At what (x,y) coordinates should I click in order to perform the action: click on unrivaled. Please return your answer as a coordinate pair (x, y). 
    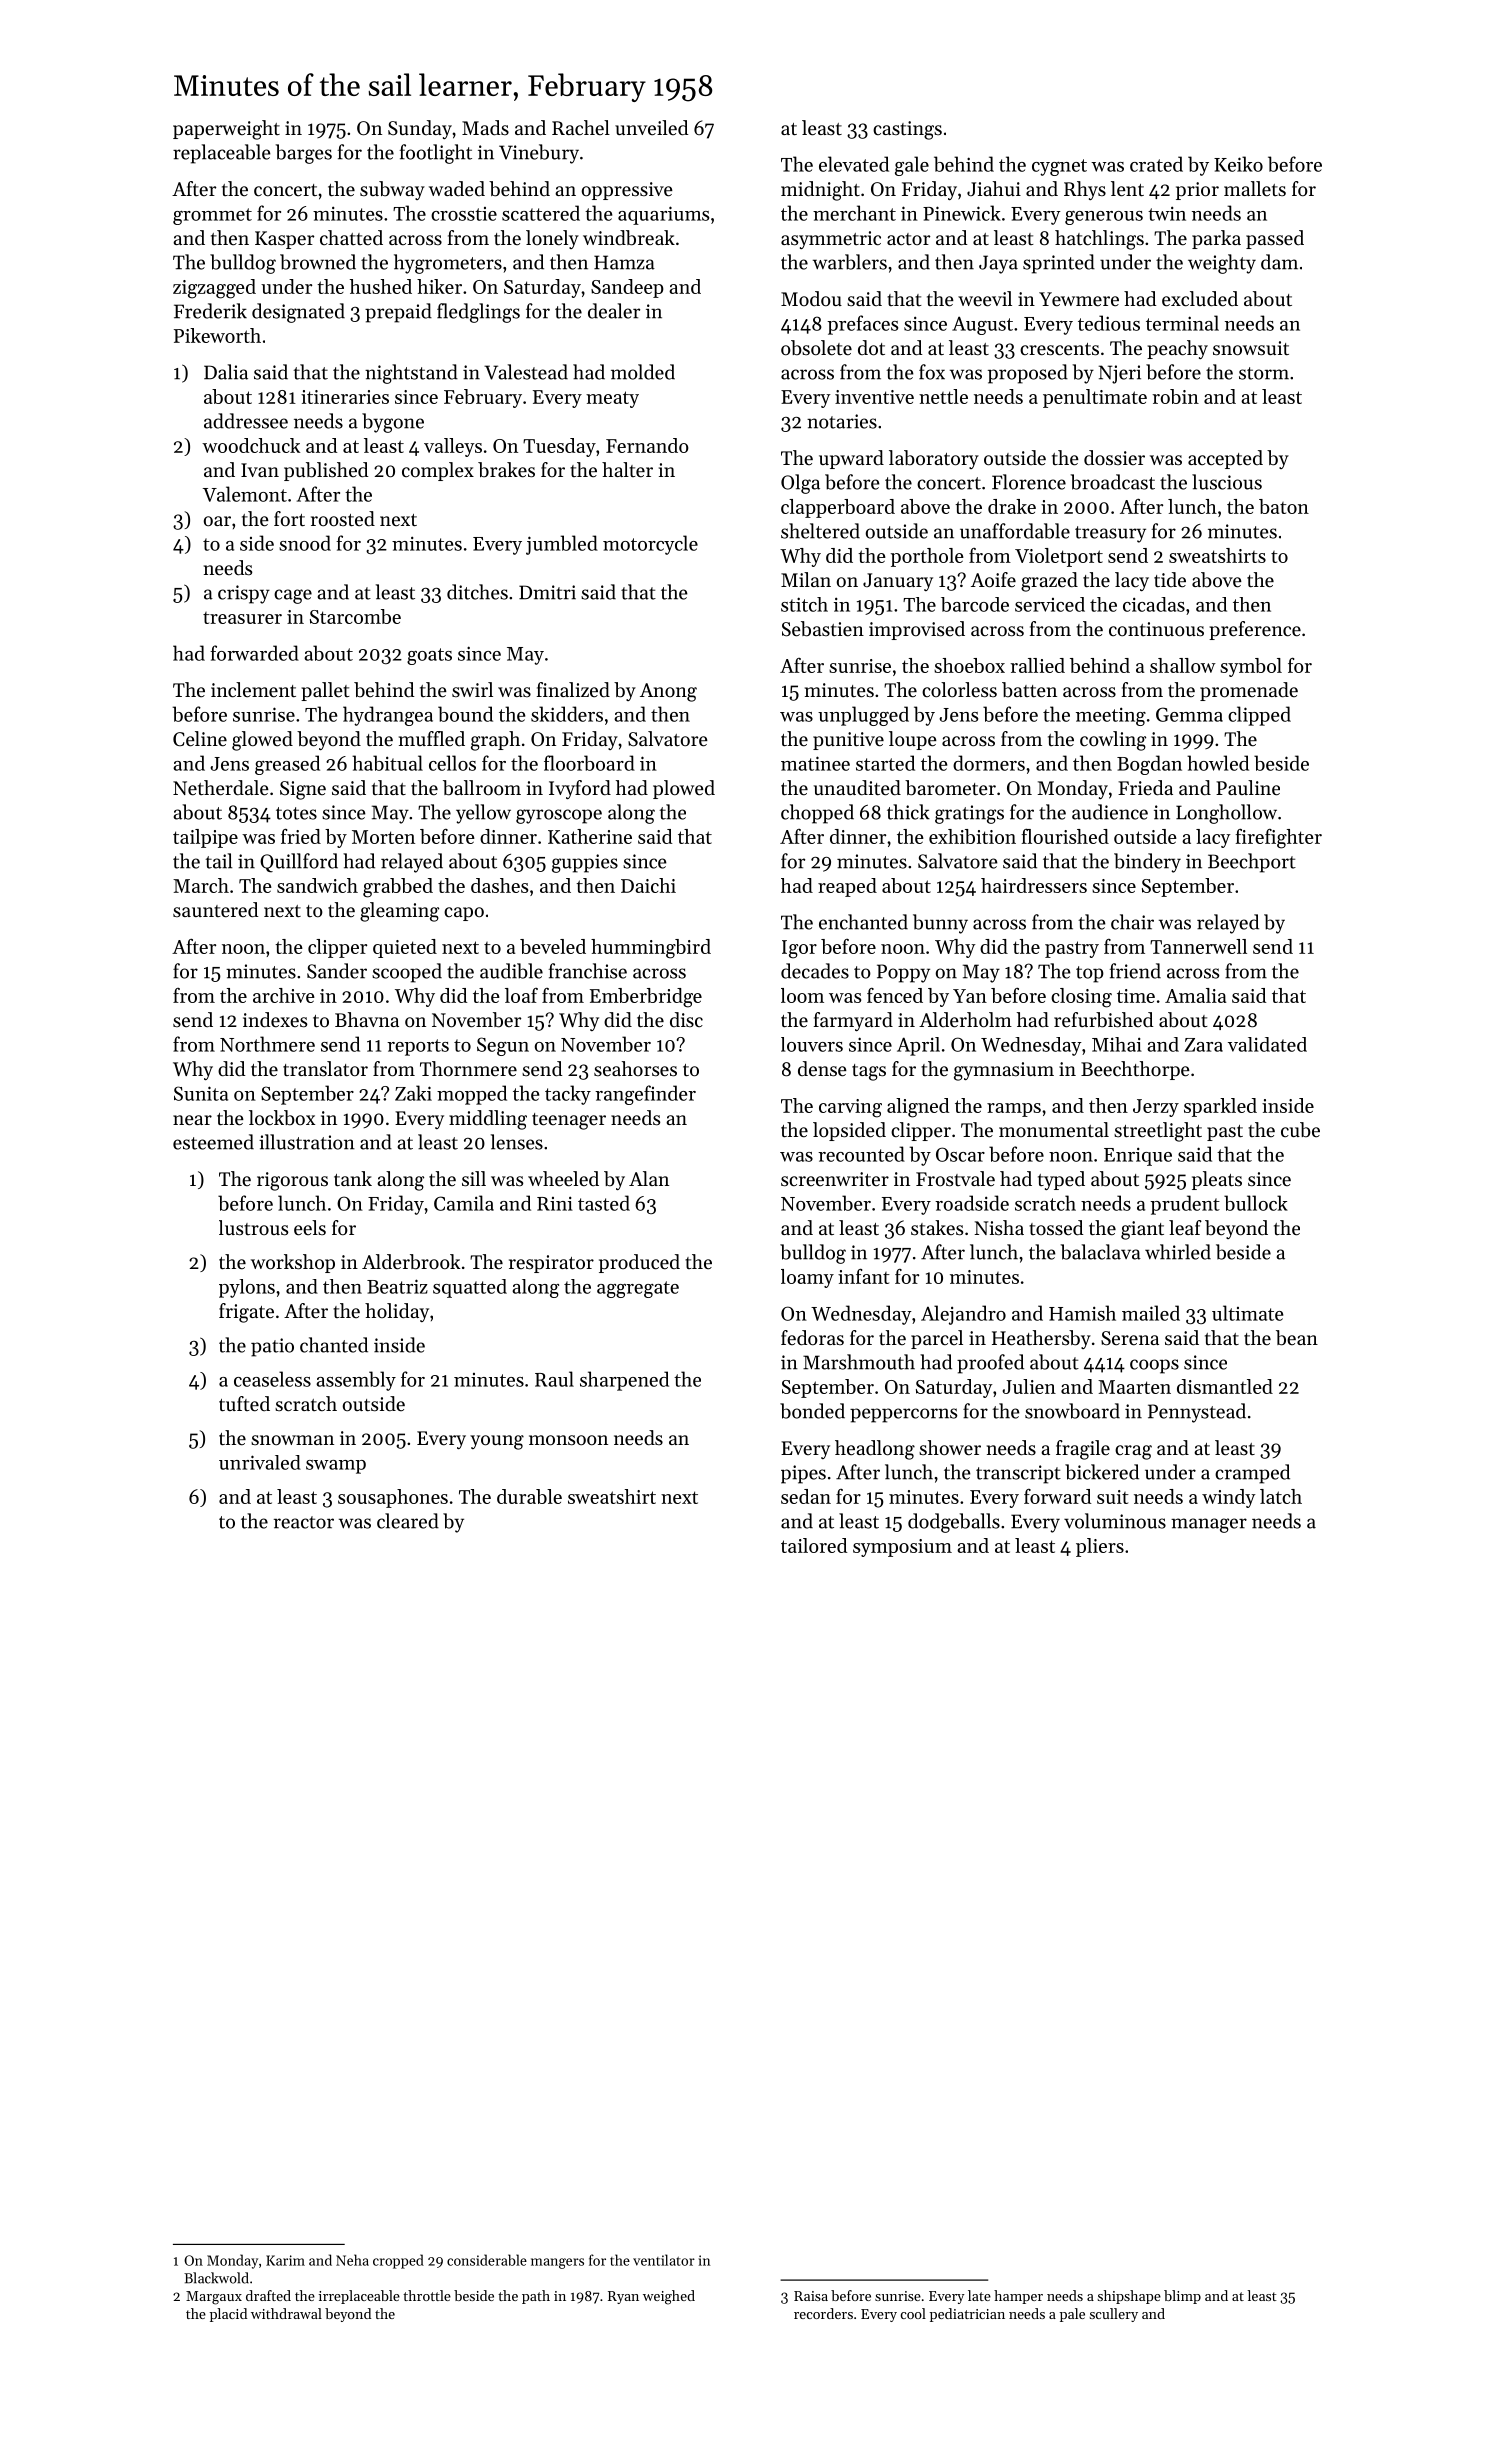
    Looking at the image, I should click on (260, 1462).
